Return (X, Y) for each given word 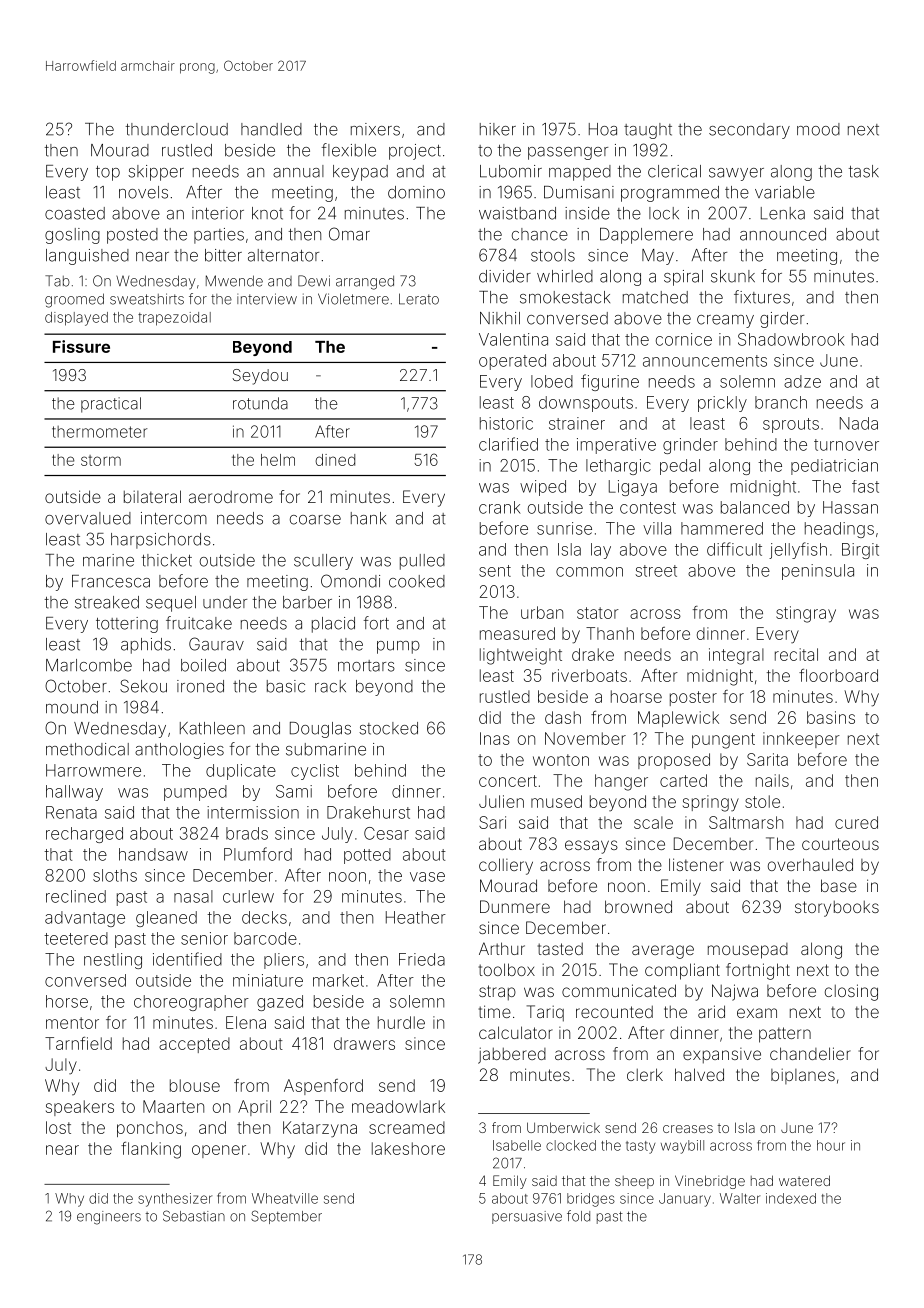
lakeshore (408, 1148)
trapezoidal (174, 319)
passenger (568, 153)
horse (67, 1001)
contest (648, 508)
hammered (722, 528)
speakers (80, 1108)
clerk (645, 1074)
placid (333, 625)
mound (72, 707)
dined (335, 460)
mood (818, 129)
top (108, 173)
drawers (364, 1043)
